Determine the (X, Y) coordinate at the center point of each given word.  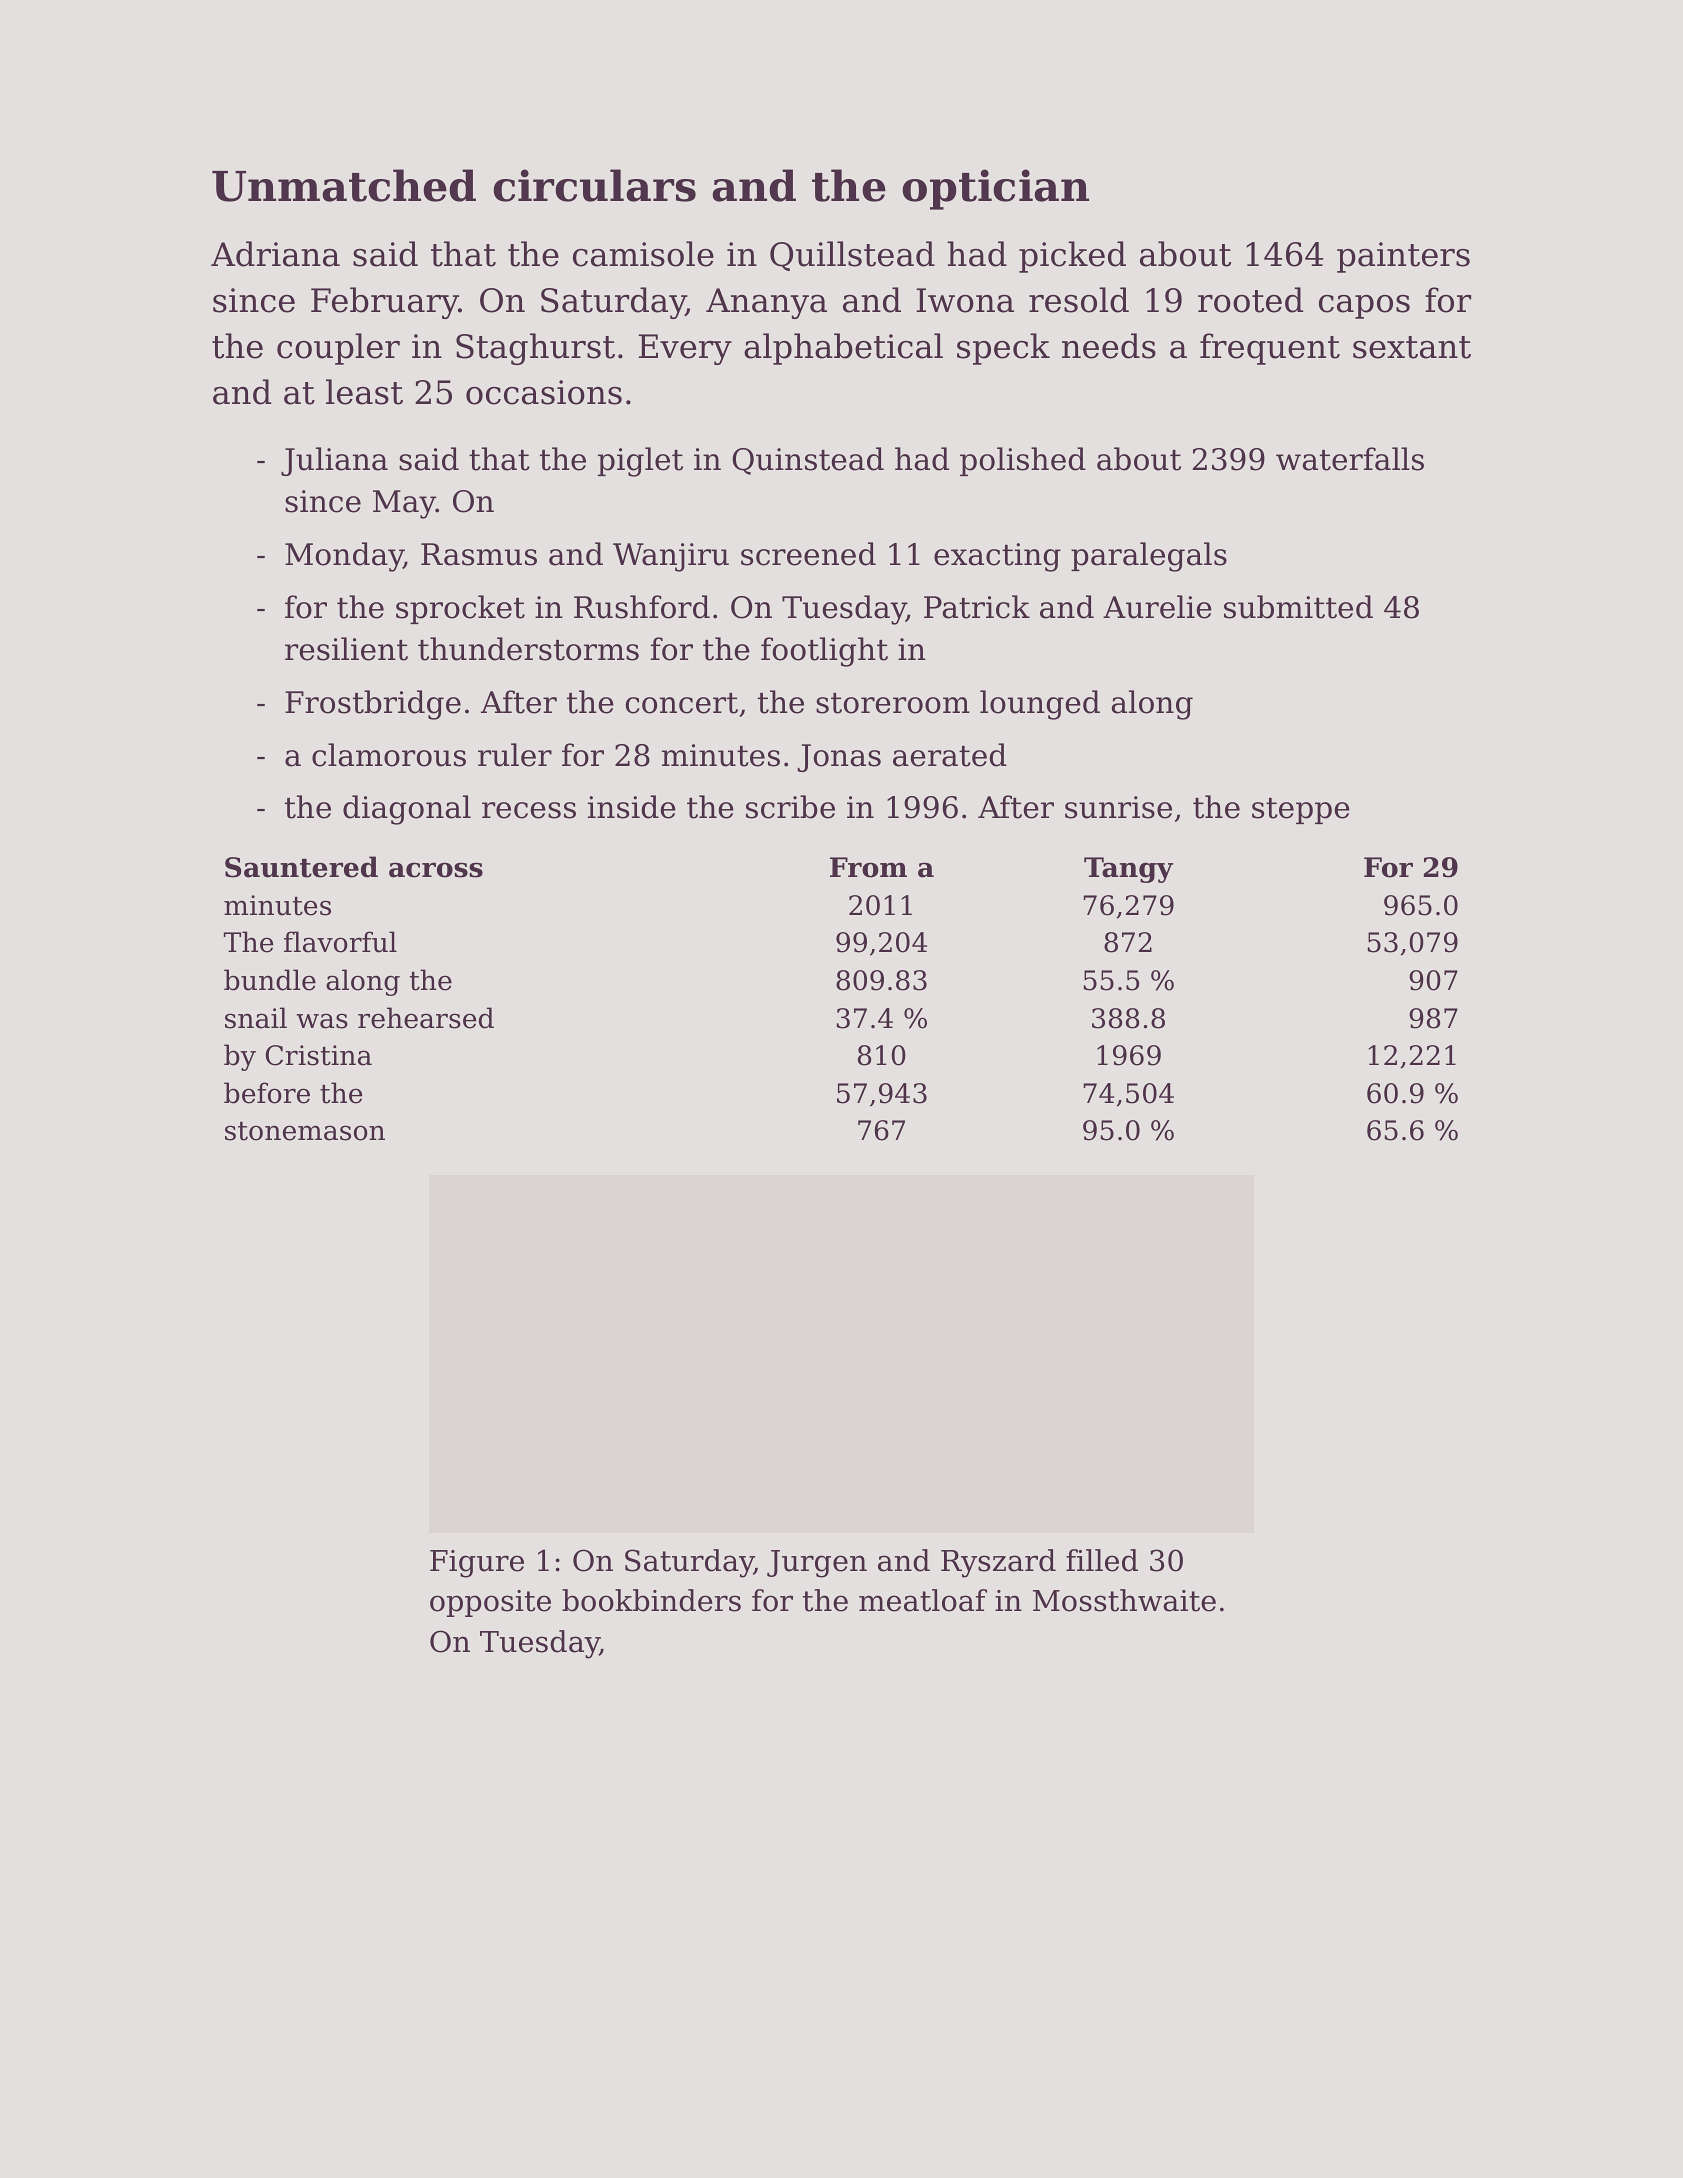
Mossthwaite (1124, 1600)
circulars (594, 185)
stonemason (305, 1131)
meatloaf (923, 1600)
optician (995, 189)
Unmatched (344, 185)
